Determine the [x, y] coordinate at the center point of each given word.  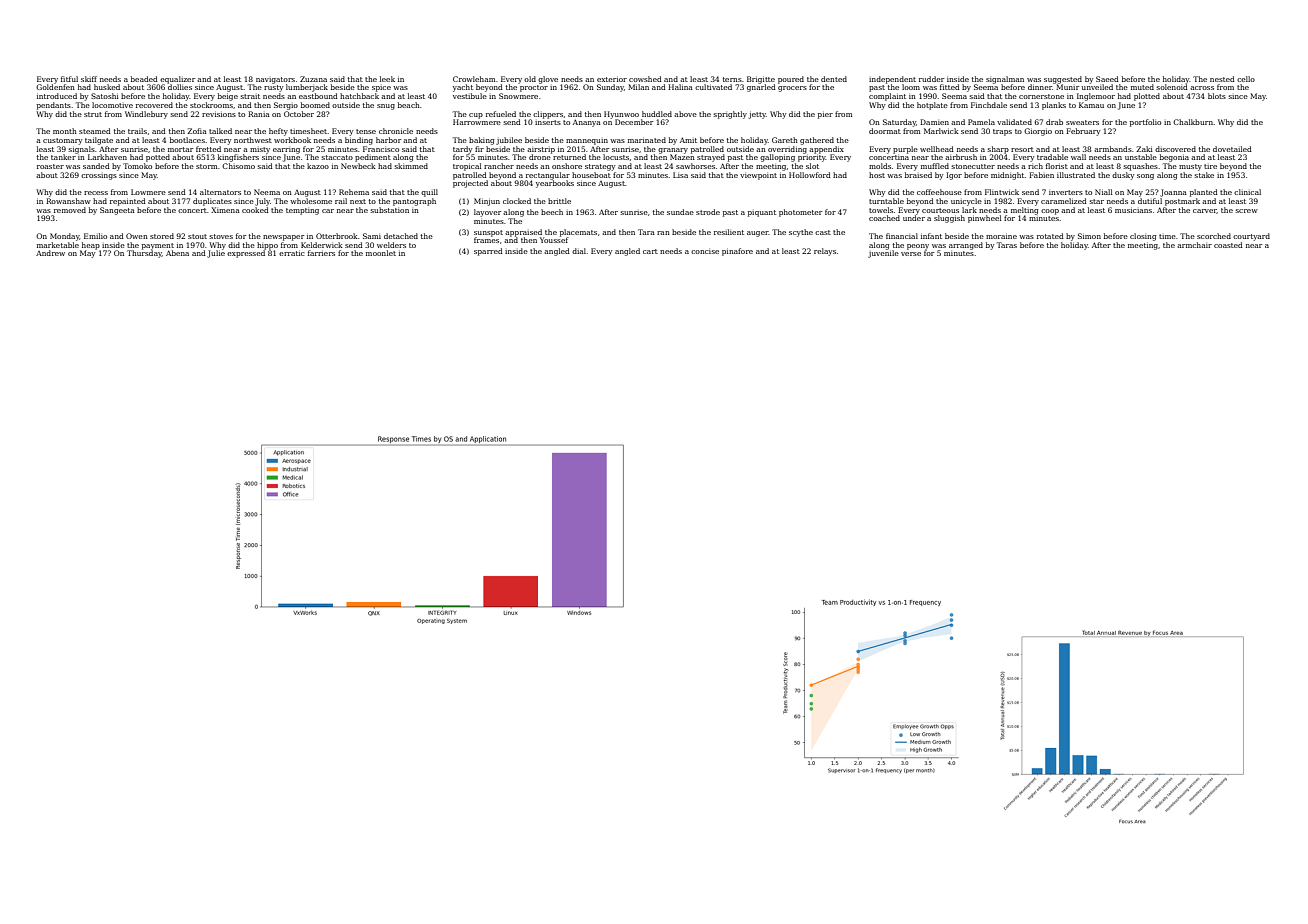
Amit [688, 140]
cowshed [645, 79]
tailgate [99, 141]
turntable [886, 201]
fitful [69, 79]
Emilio [95, 236]
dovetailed [1232, 149]
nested [1222, 79]
